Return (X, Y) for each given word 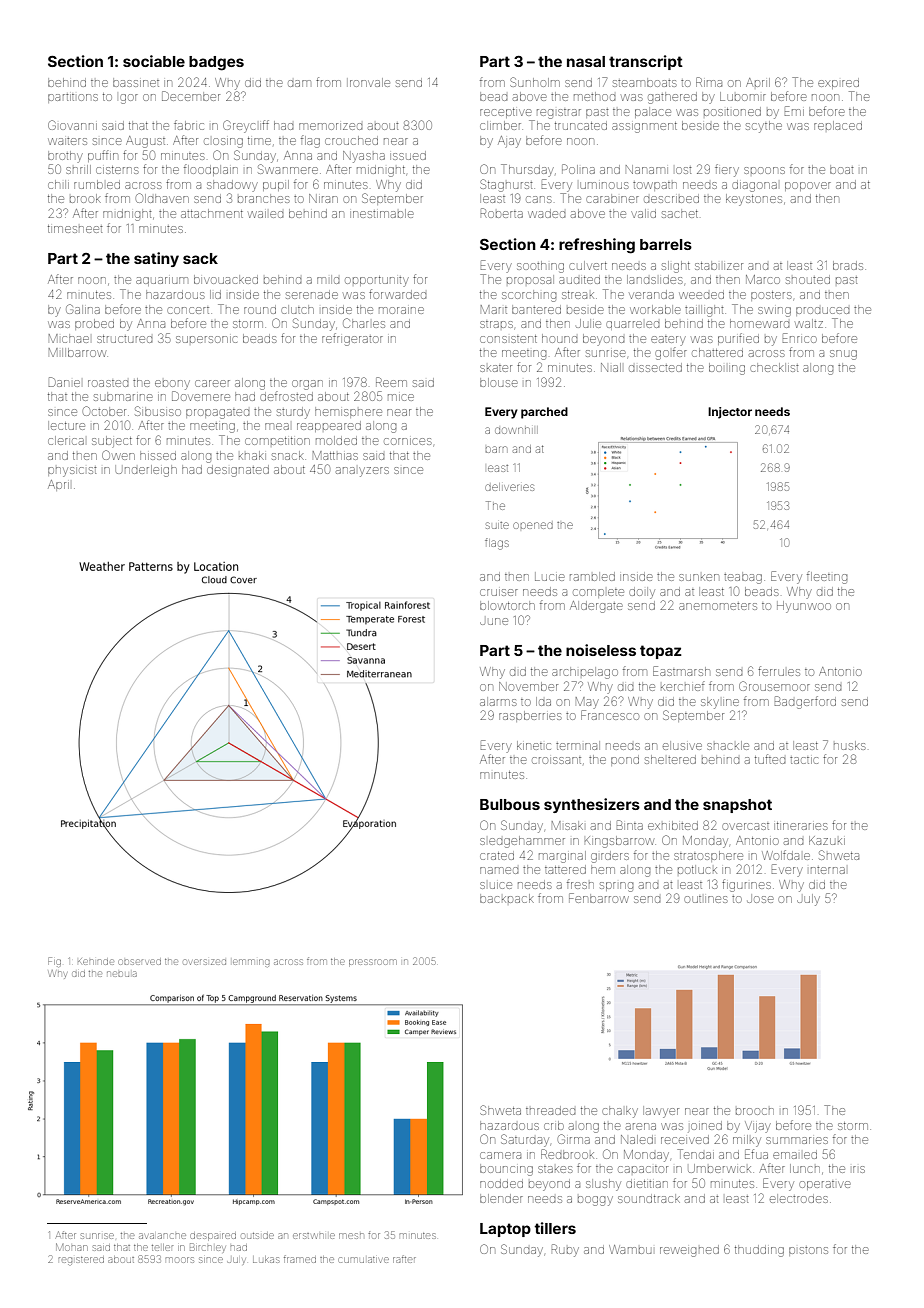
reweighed (689, 1251)
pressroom (373, 963)
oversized (205, 962)
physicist (72, 472)
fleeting (827, 577)
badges (216, 63)
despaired (213, 1237)
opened (533, 525)
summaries (797, 1140)
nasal (586, 61)
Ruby (565, 1250)
